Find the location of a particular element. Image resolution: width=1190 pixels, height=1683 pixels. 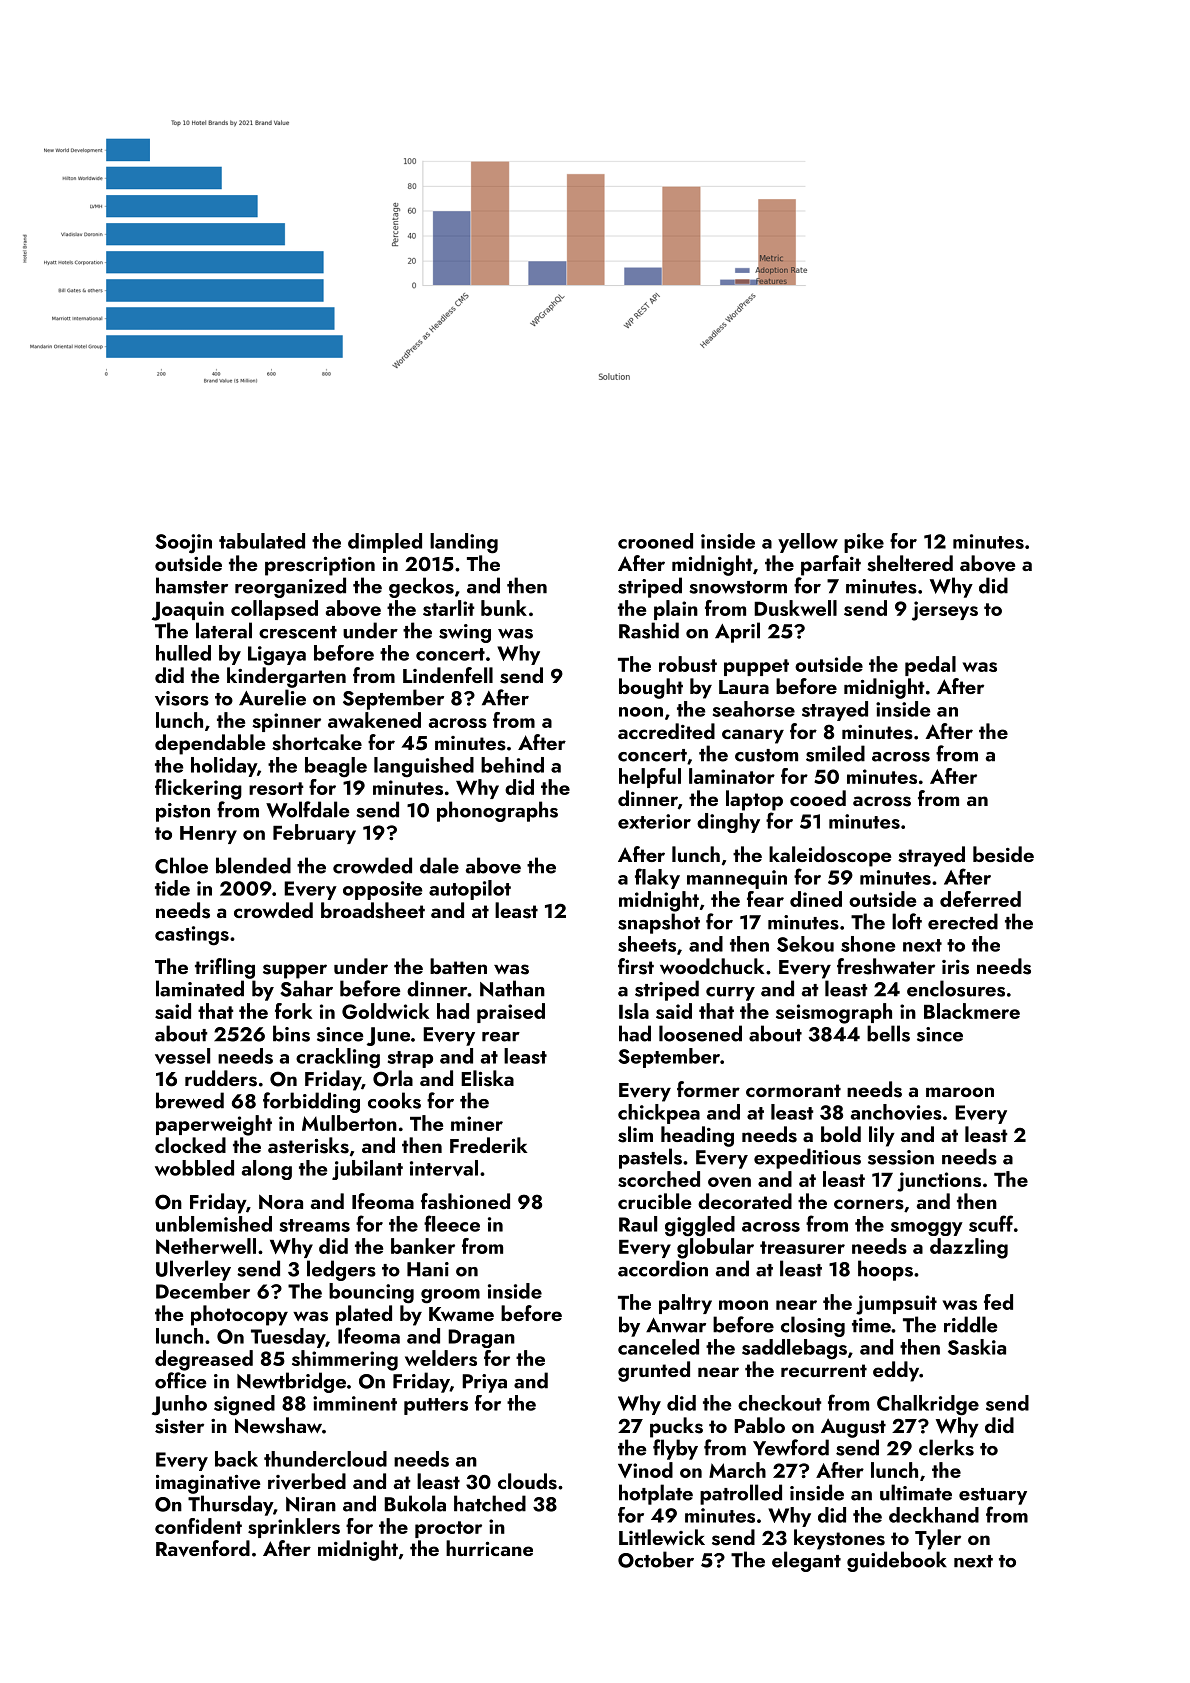

Soojin is located at coordinates (183, 544).
